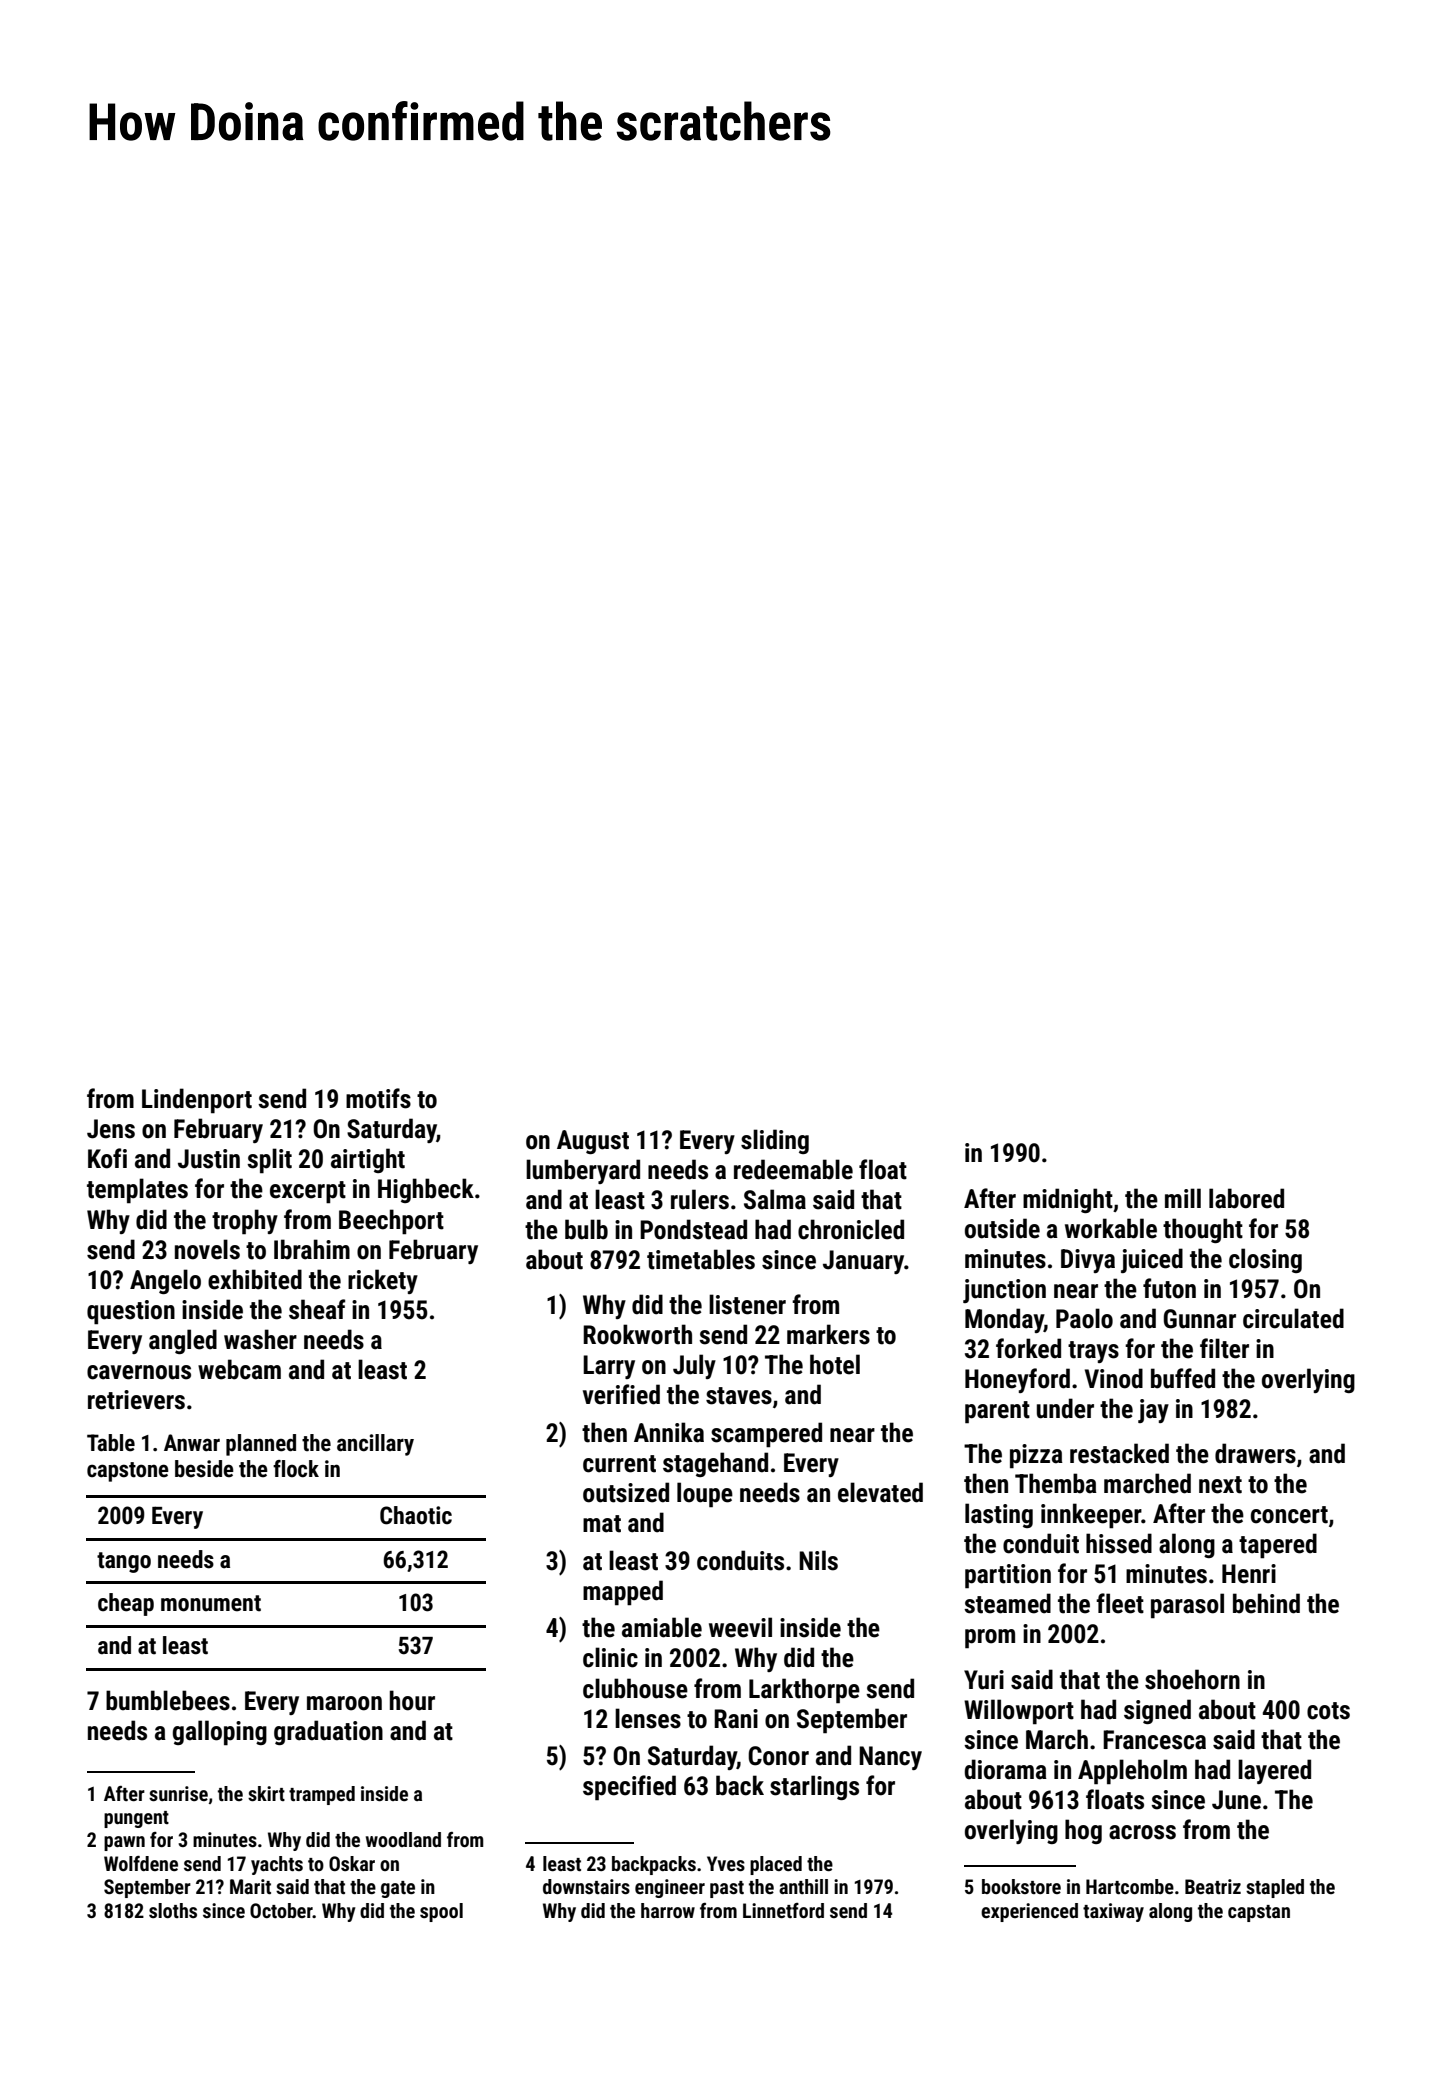  Describe the element at coordinates (1246, 1198) in the screenshot. I see `labored` at that location.
